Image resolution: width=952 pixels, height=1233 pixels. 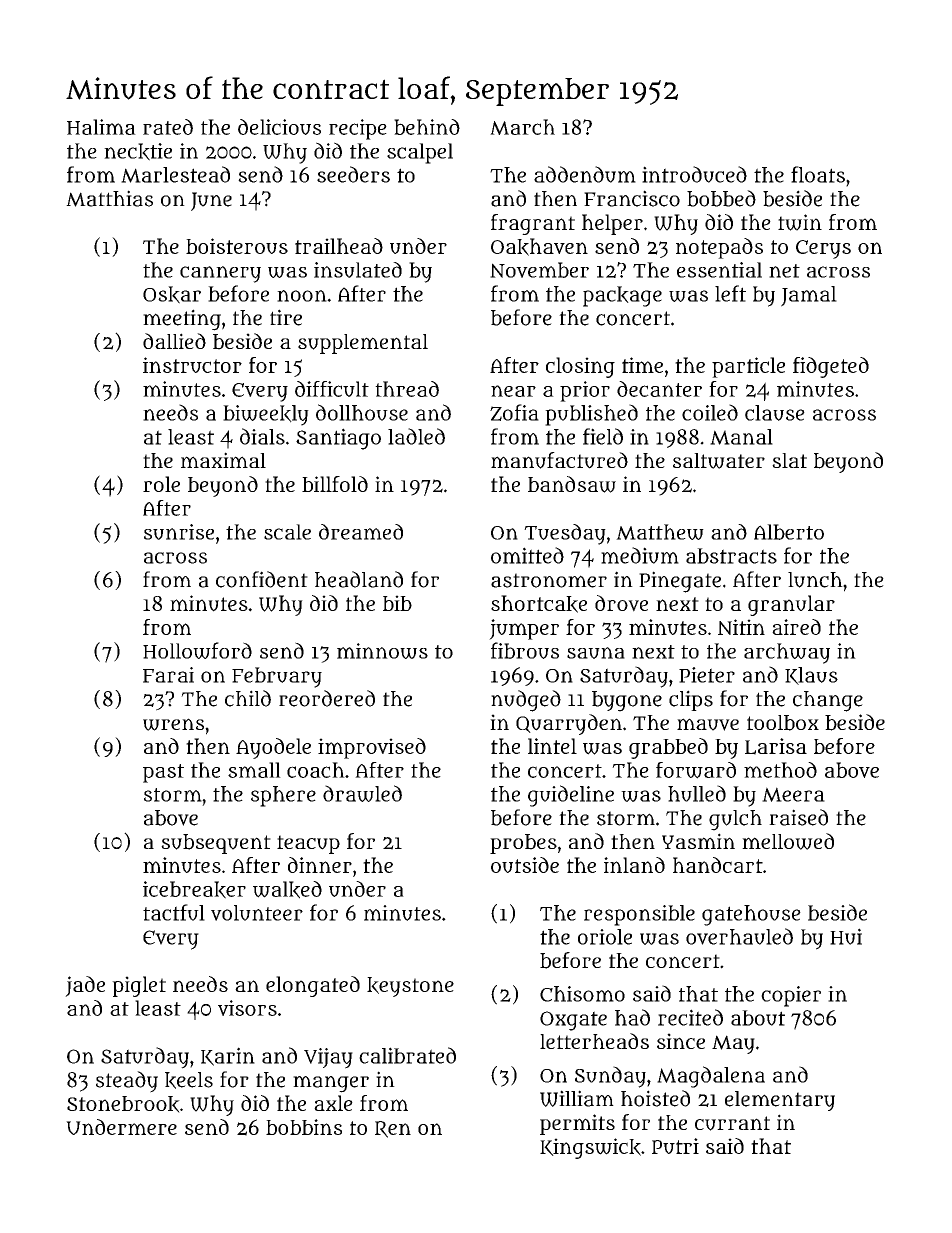 What do you see at coordinates (783, 723) in the screenshot?
I see `toolbox` at bounding box center [783, 723].
